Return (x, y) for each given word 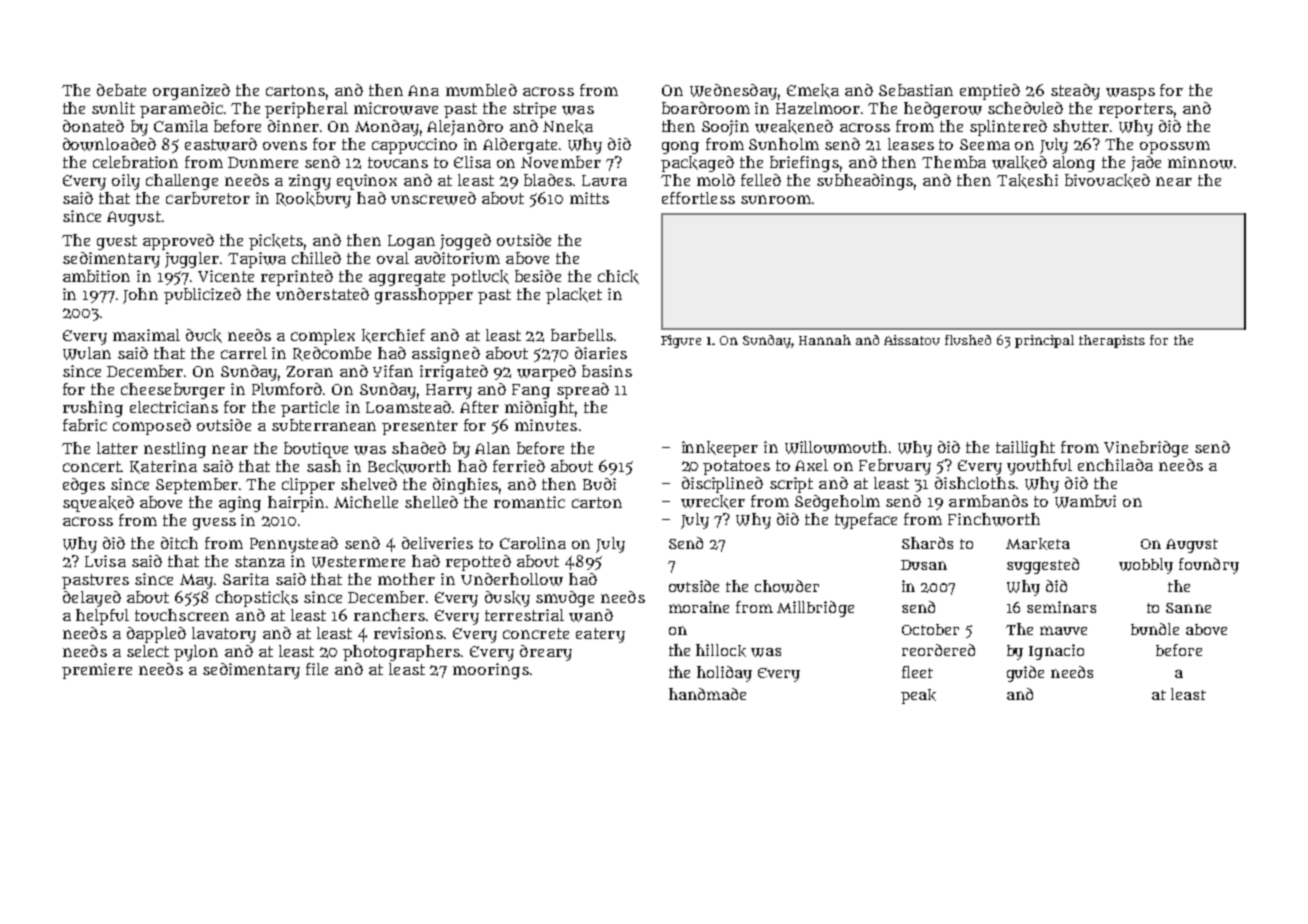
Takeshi (1027, 181)
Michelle (366, 502)
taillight (1025, 449)
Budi (599, 484)
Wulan (87, 353)
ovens (285, 145)
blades (548, 180)
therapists (1112, 341)
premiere (97, 671)
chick (618, 277)
